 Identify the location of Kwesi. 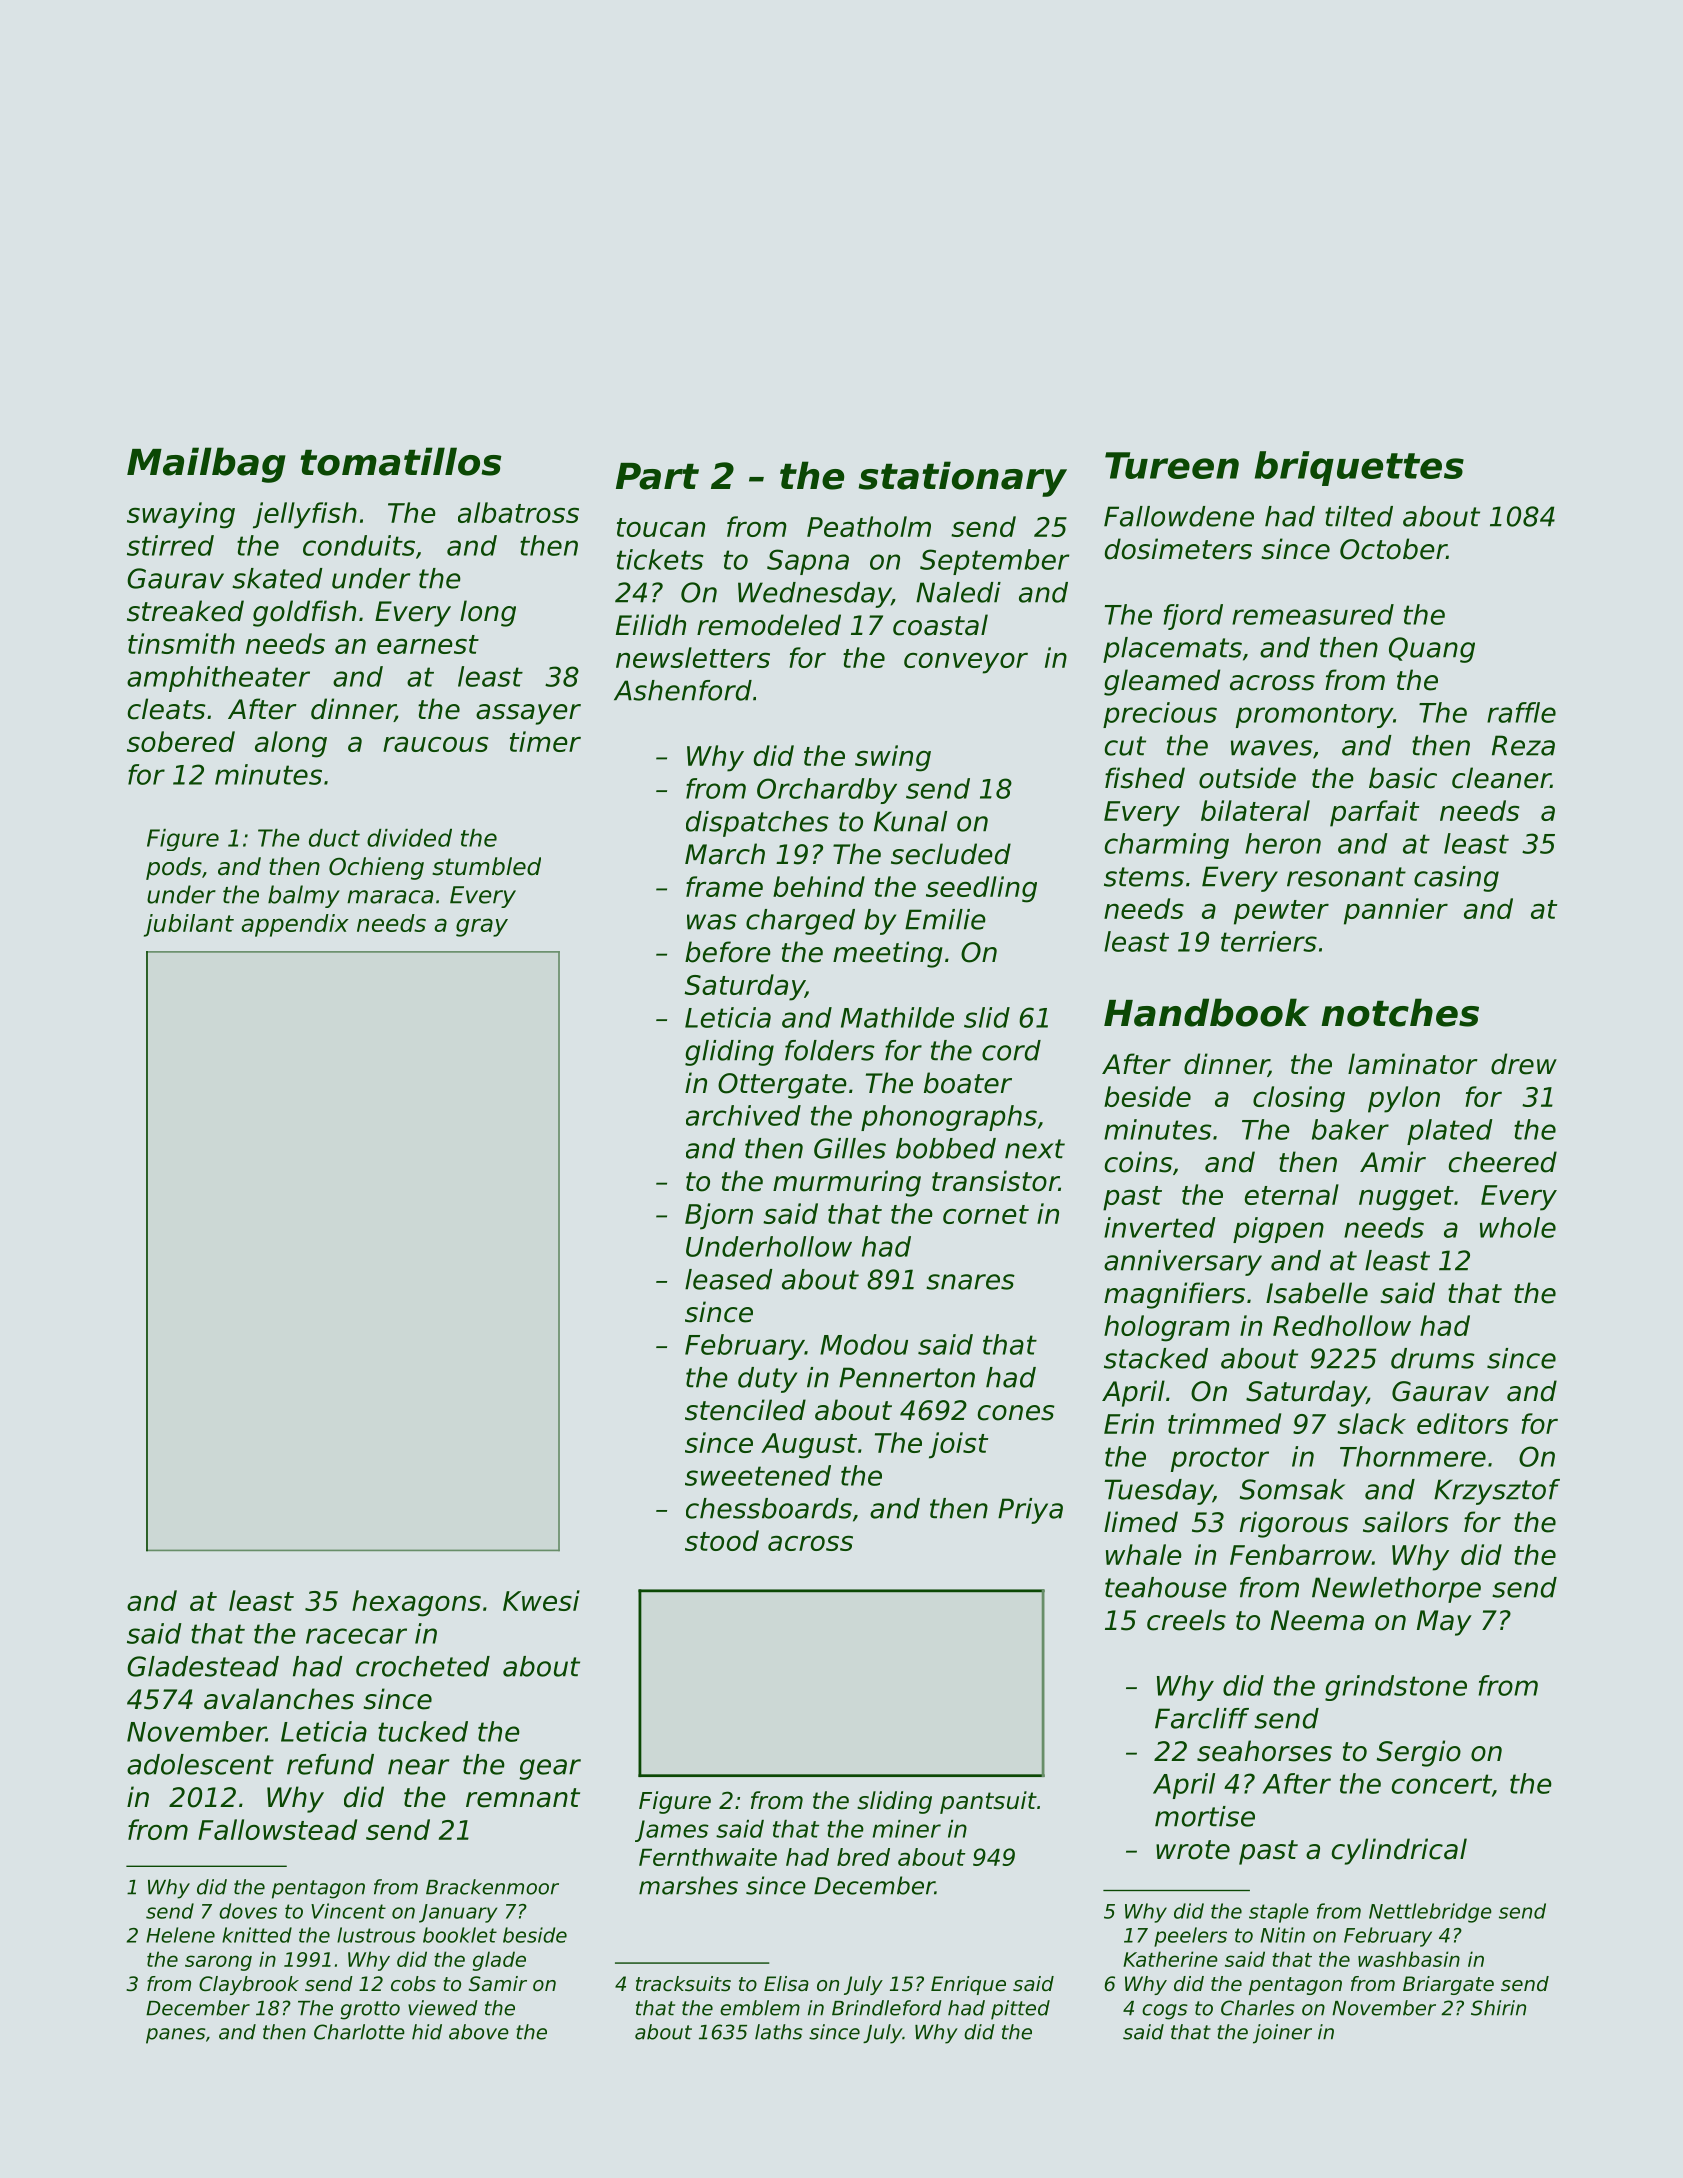
(541, 1600).
